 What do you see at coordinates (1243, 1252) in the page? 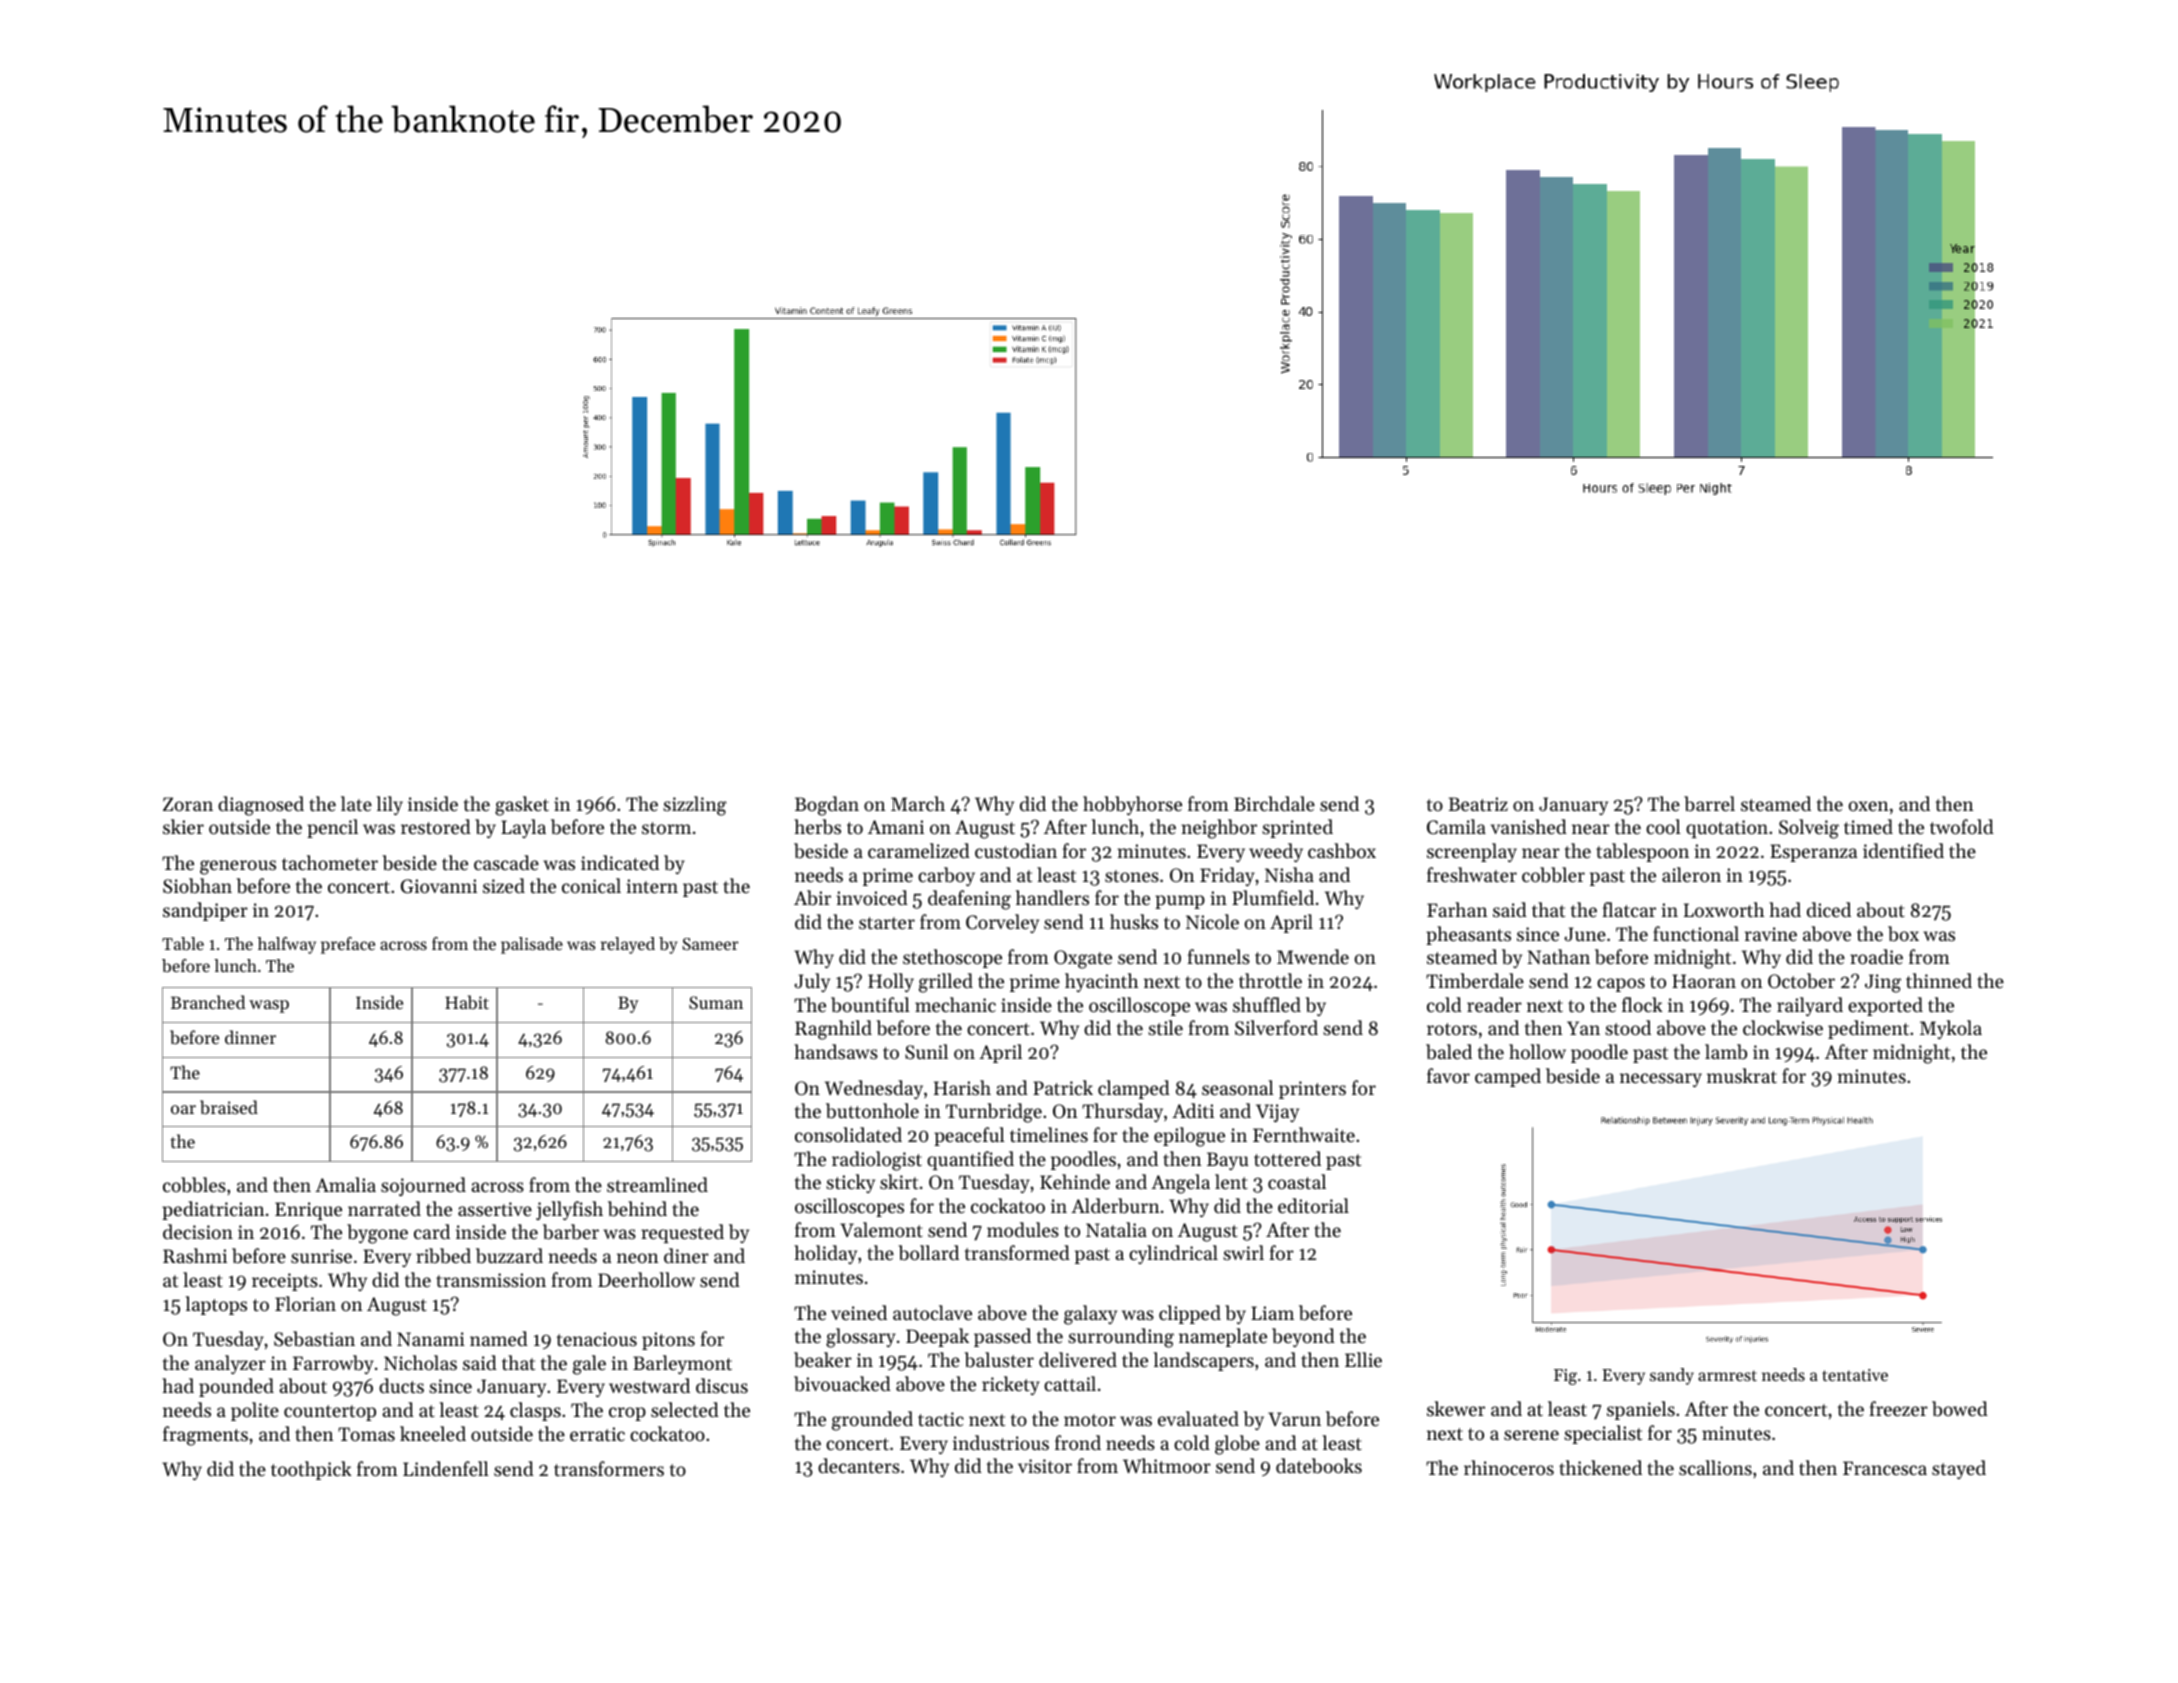
I see `swirl` at bounding box center [1243, 1252].
